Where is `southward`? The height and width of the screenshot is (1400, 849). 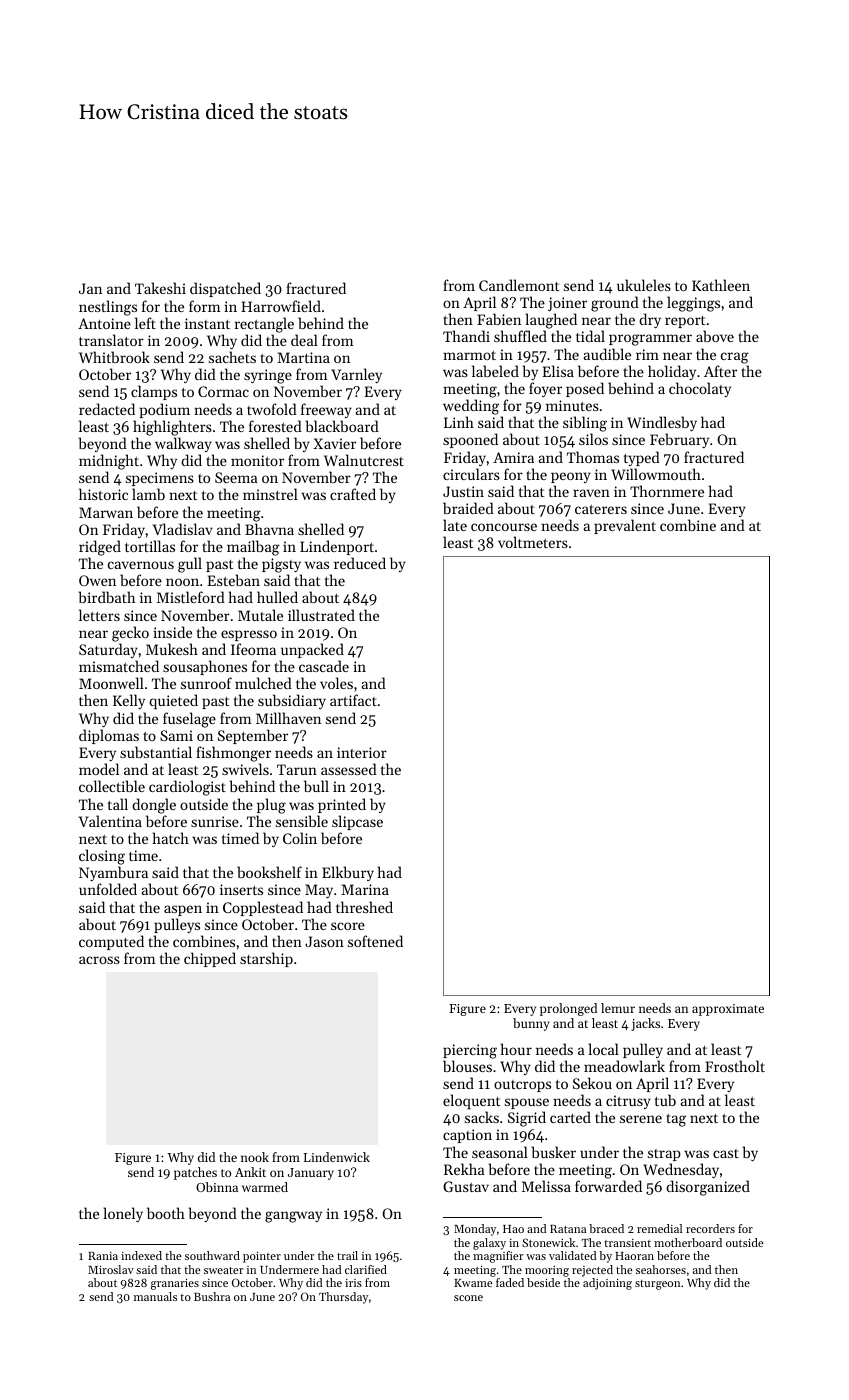
southward is located at coordinates (212, 1255).
